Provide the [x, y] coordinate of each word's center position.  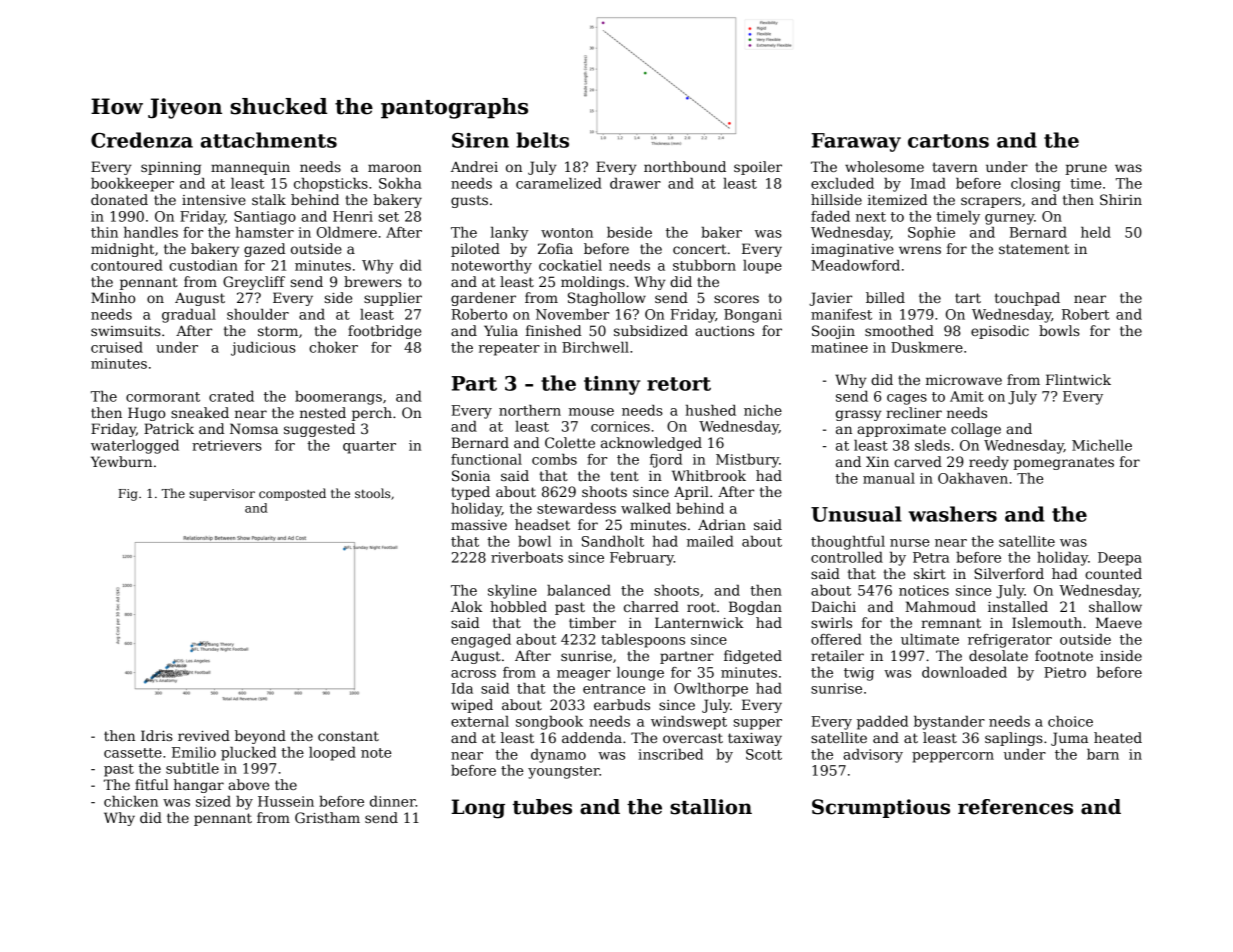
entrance [614, 689]
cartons [948, 141]
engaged [481, 641]
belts [542, 140]
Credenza [142, 140]
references [1015, 807]
